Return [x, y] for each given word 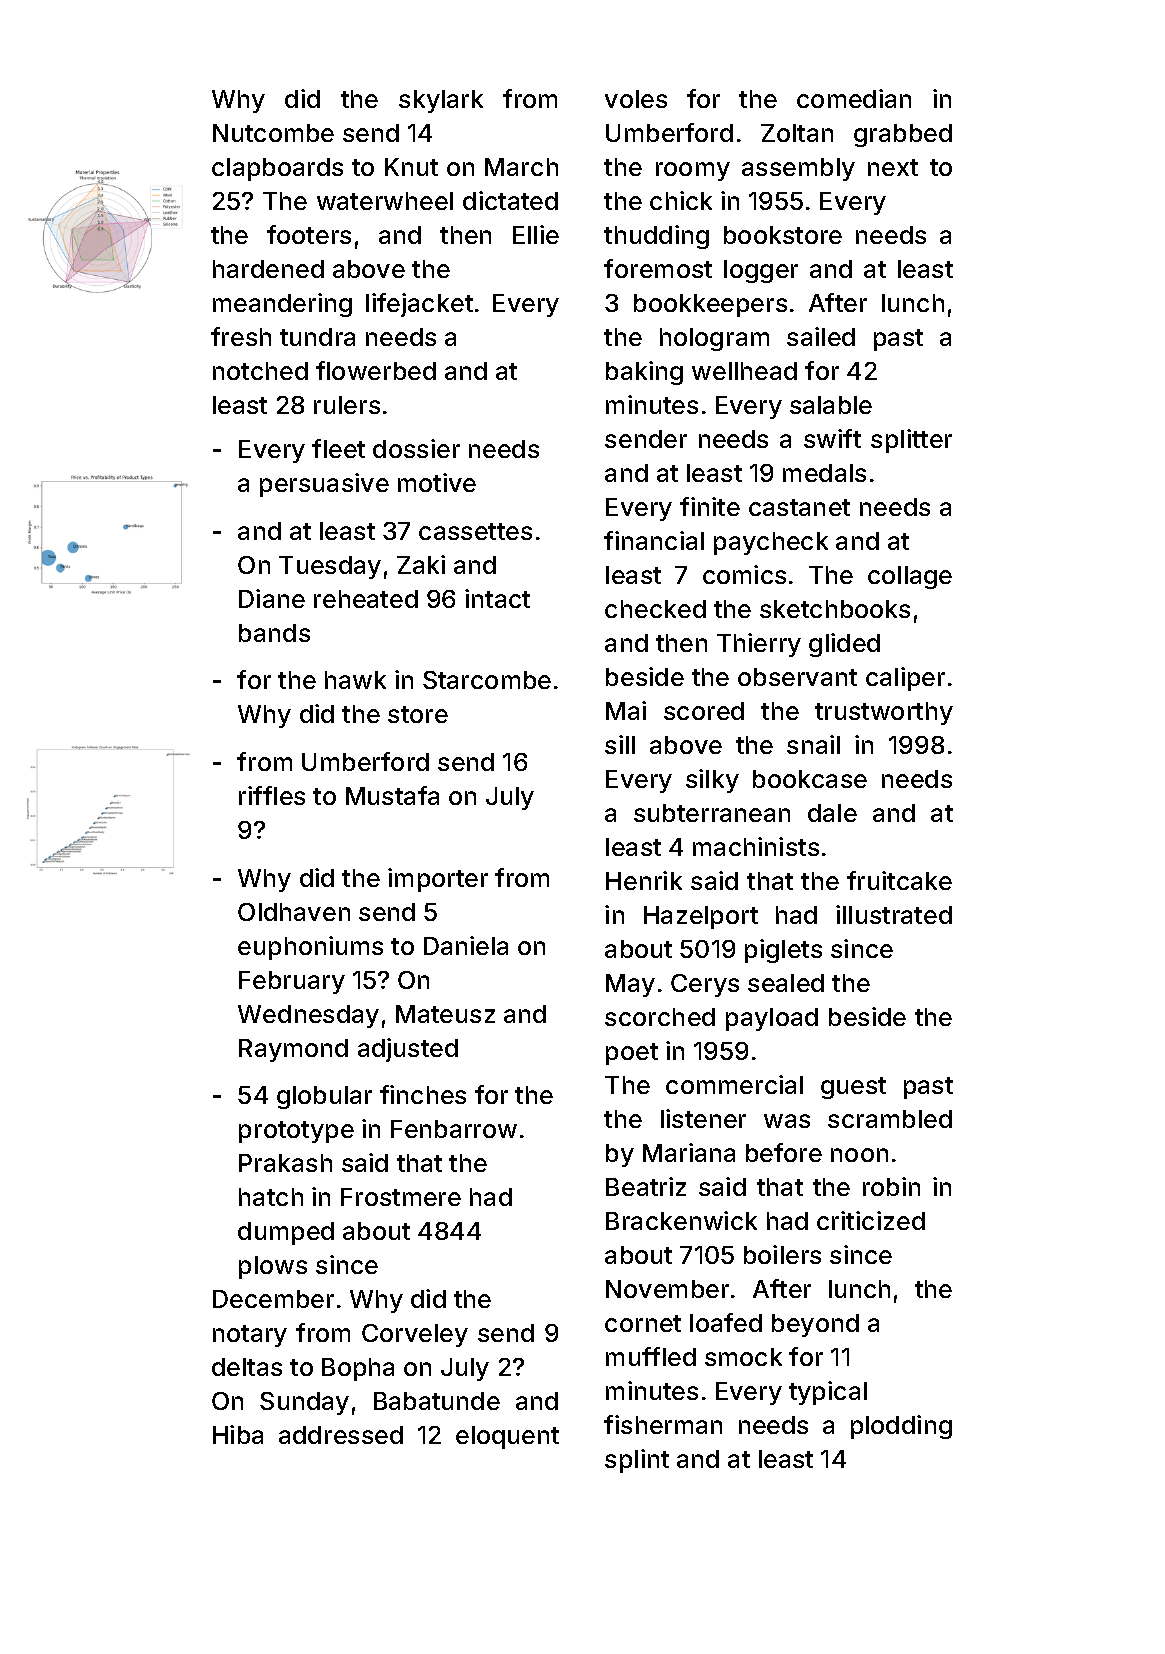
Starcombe [487, 680]
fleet [338, 448]
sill [620, 744]
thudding [656, 237]
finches [423, 1094]
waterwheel [385, 201]
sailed [821, 336]
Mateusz [445, 1014]
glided [844, 645]
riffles [272, 795]
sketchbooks [835, 609]
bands [274, 633]
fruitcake [899, 880]
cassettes [475, 531]
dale [832, 813]
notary [250, 1336]
